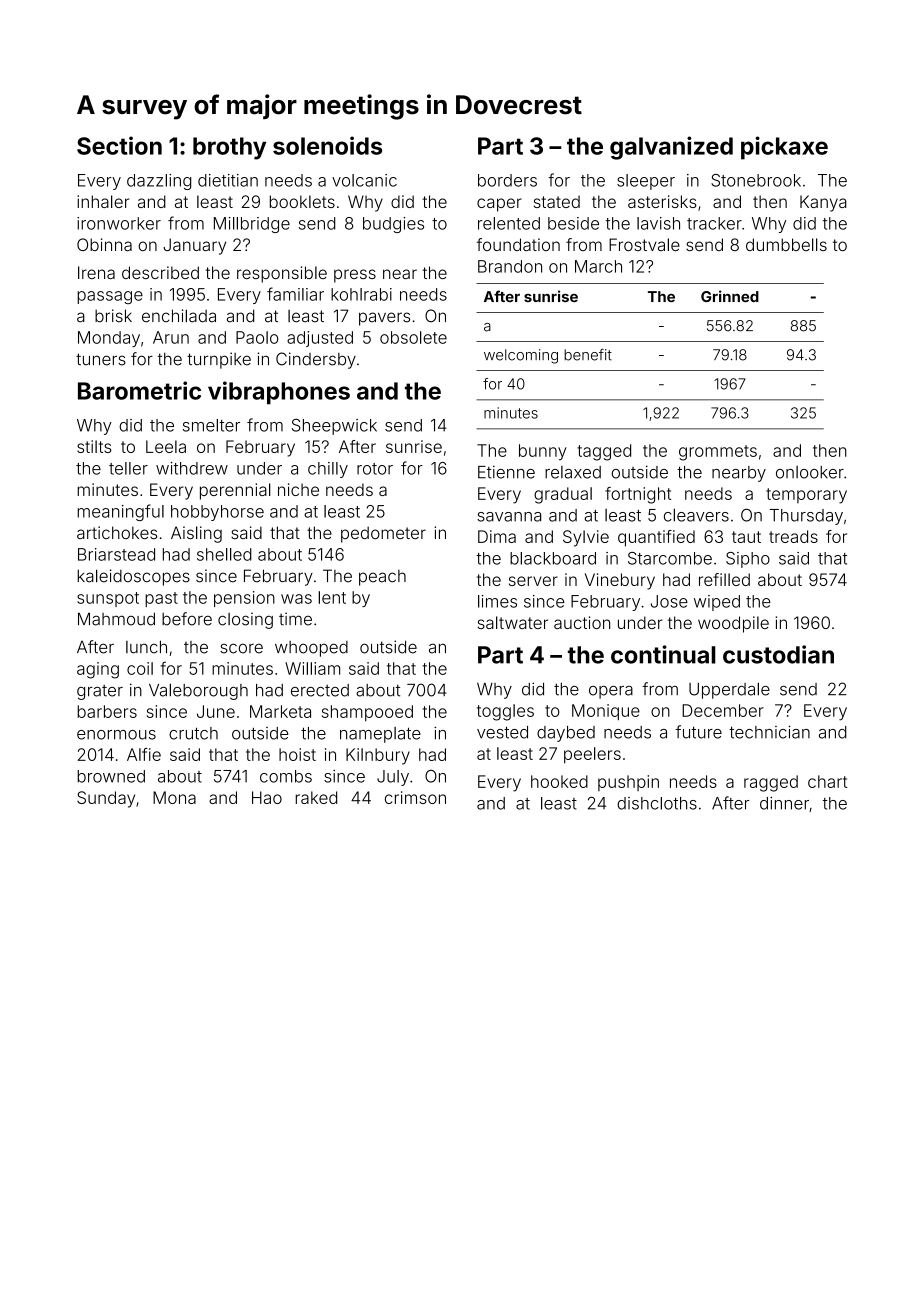 This screenshot has width=924, height=1308. Describe the element at coordinates (543, 452) in the screenshot. I see `bunny` at that location.
